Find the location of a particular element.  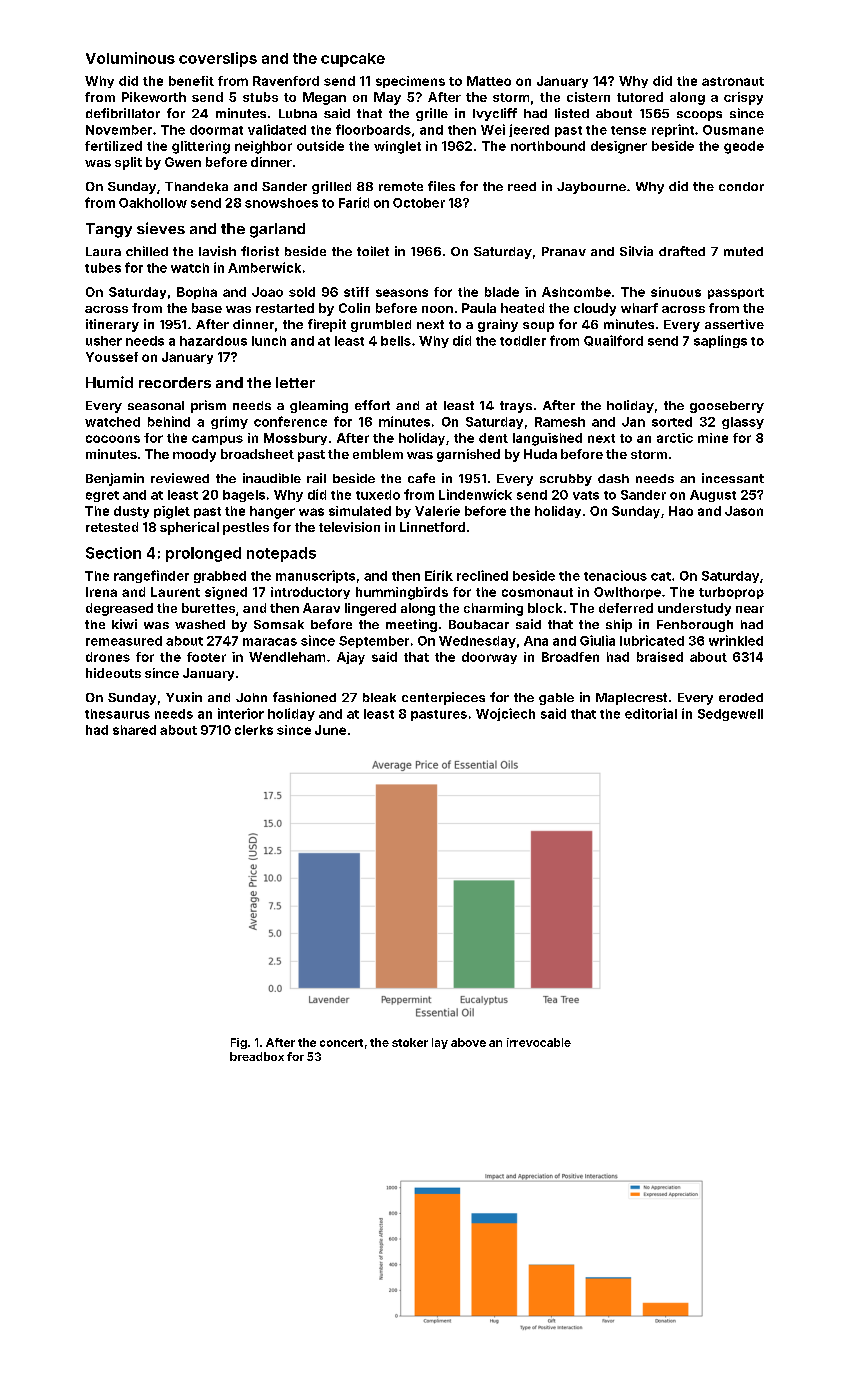

clerks is located at coordinates (254, 730).
